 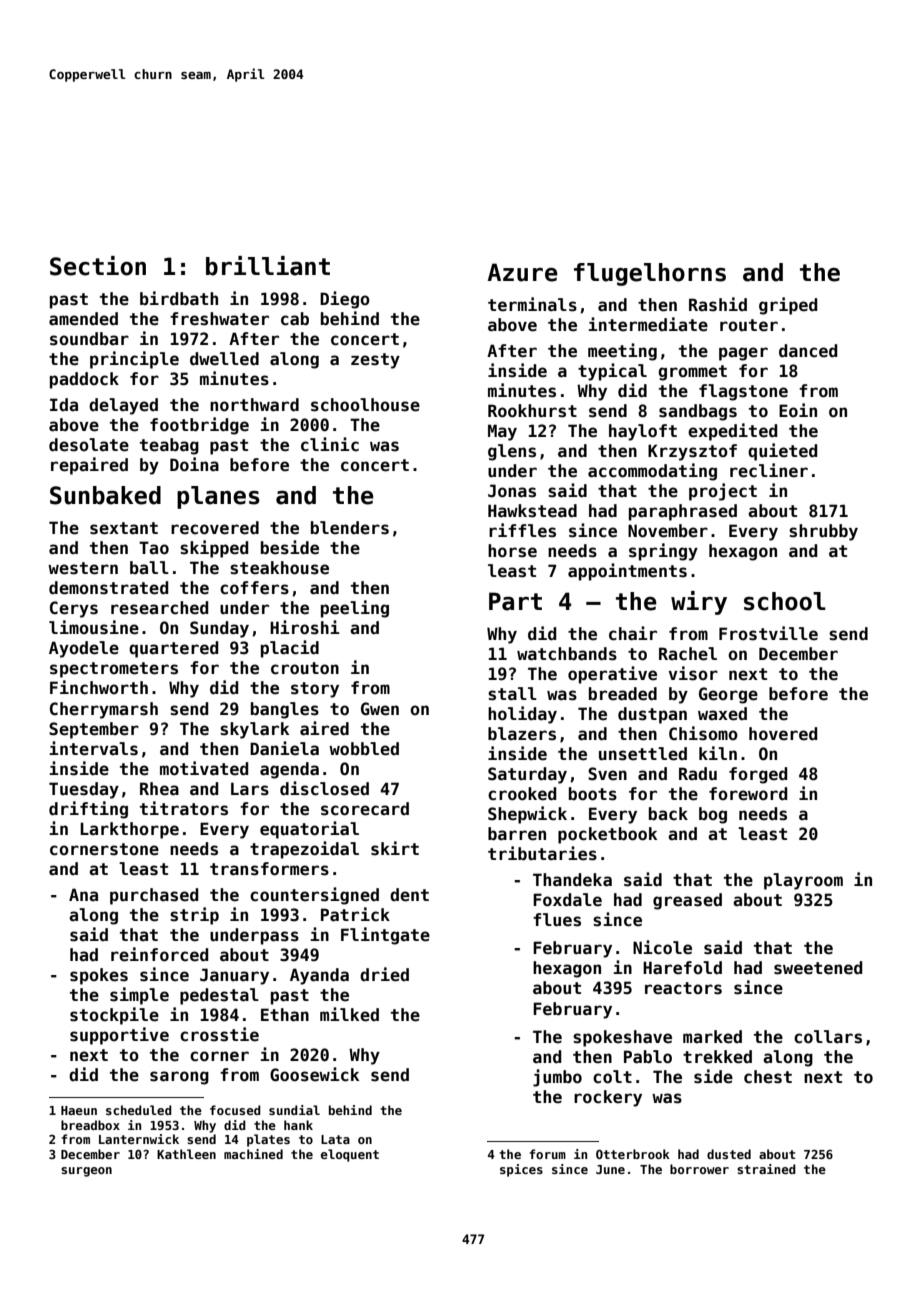 What do you see at coordinates (522, 715) in the image?
I see `holiday` at bounding box center [522, 715].
